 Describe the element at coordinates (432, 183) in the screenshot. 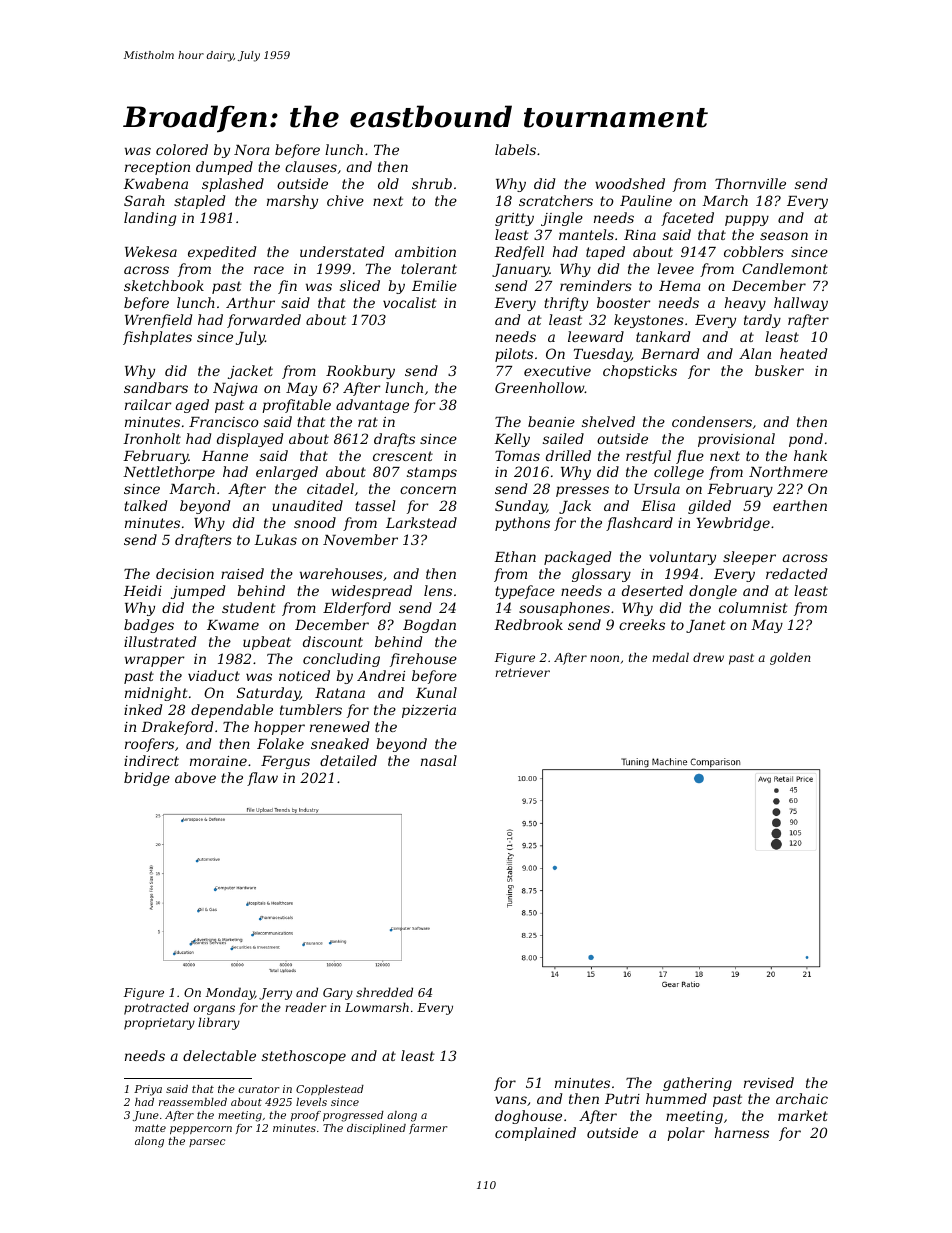

I see `shrub` at that location.
